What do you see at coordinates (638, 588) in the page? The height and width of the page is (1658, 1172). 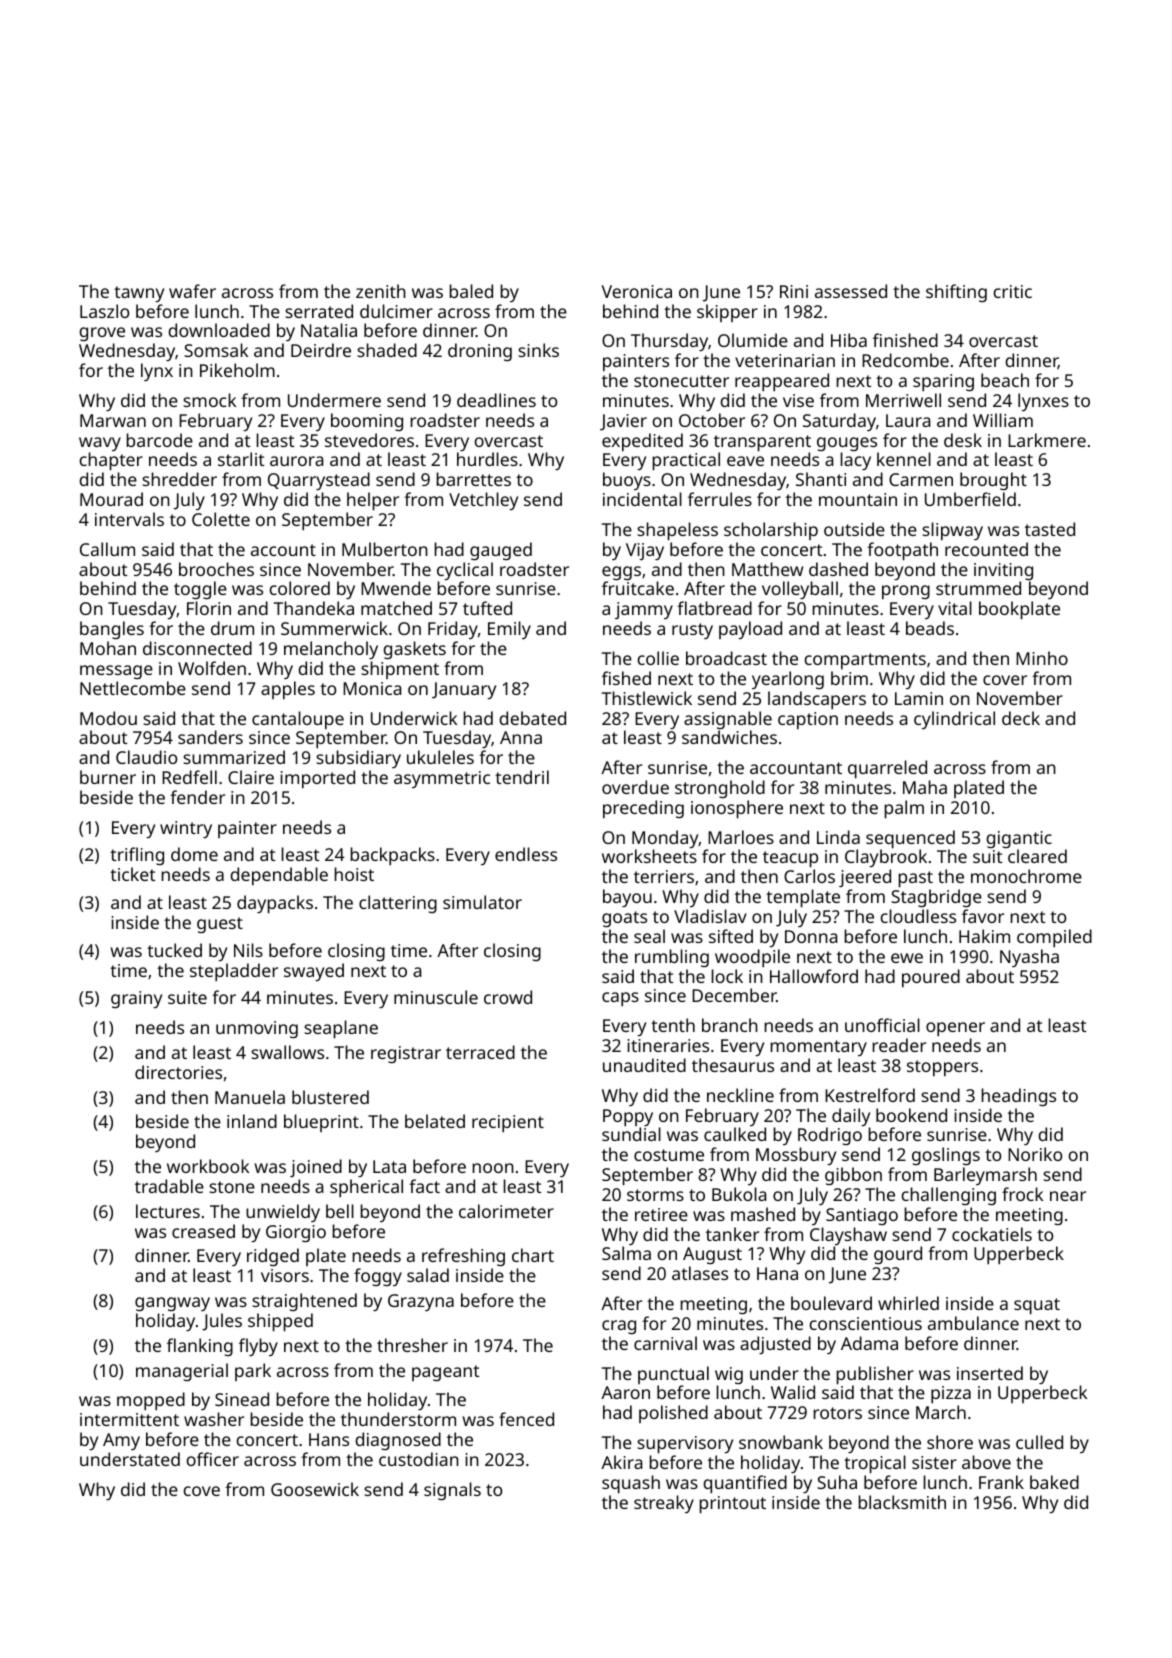 I see `fruitcake` at bounding box center [638, 588].
